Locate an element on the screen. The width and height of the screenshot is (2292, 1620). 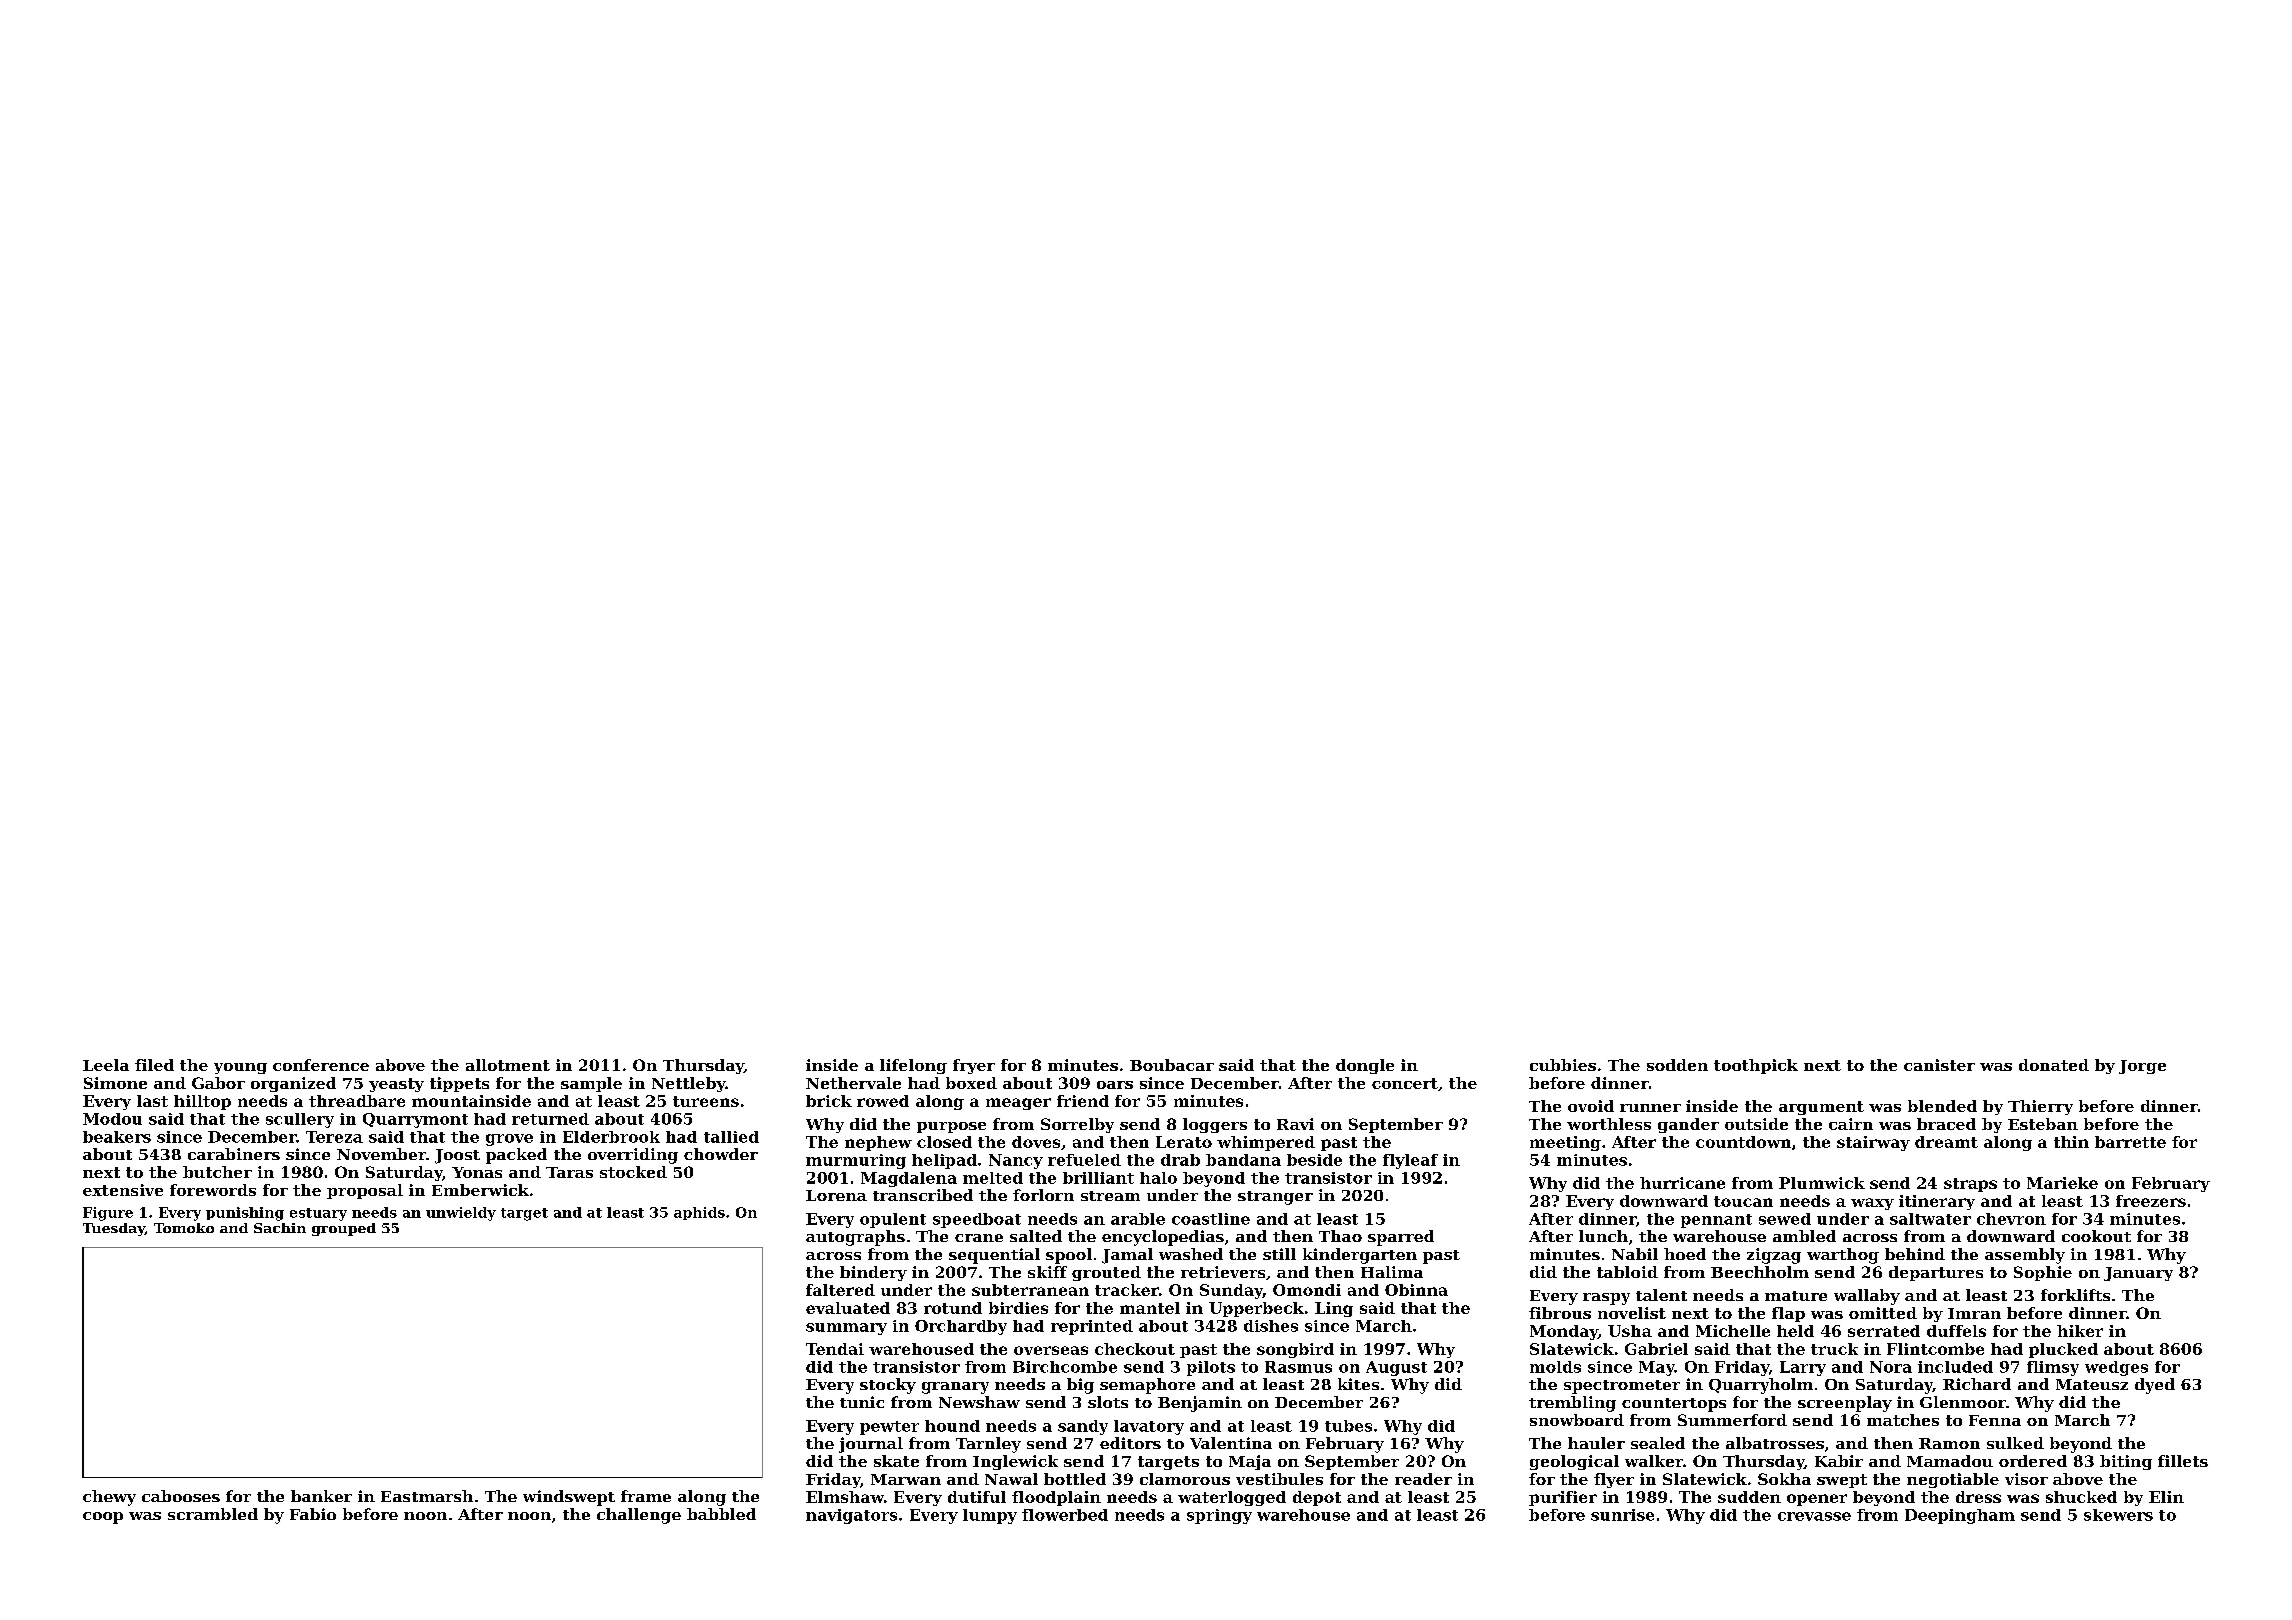
Boubacar is located at coordinates (1172, 1065).
